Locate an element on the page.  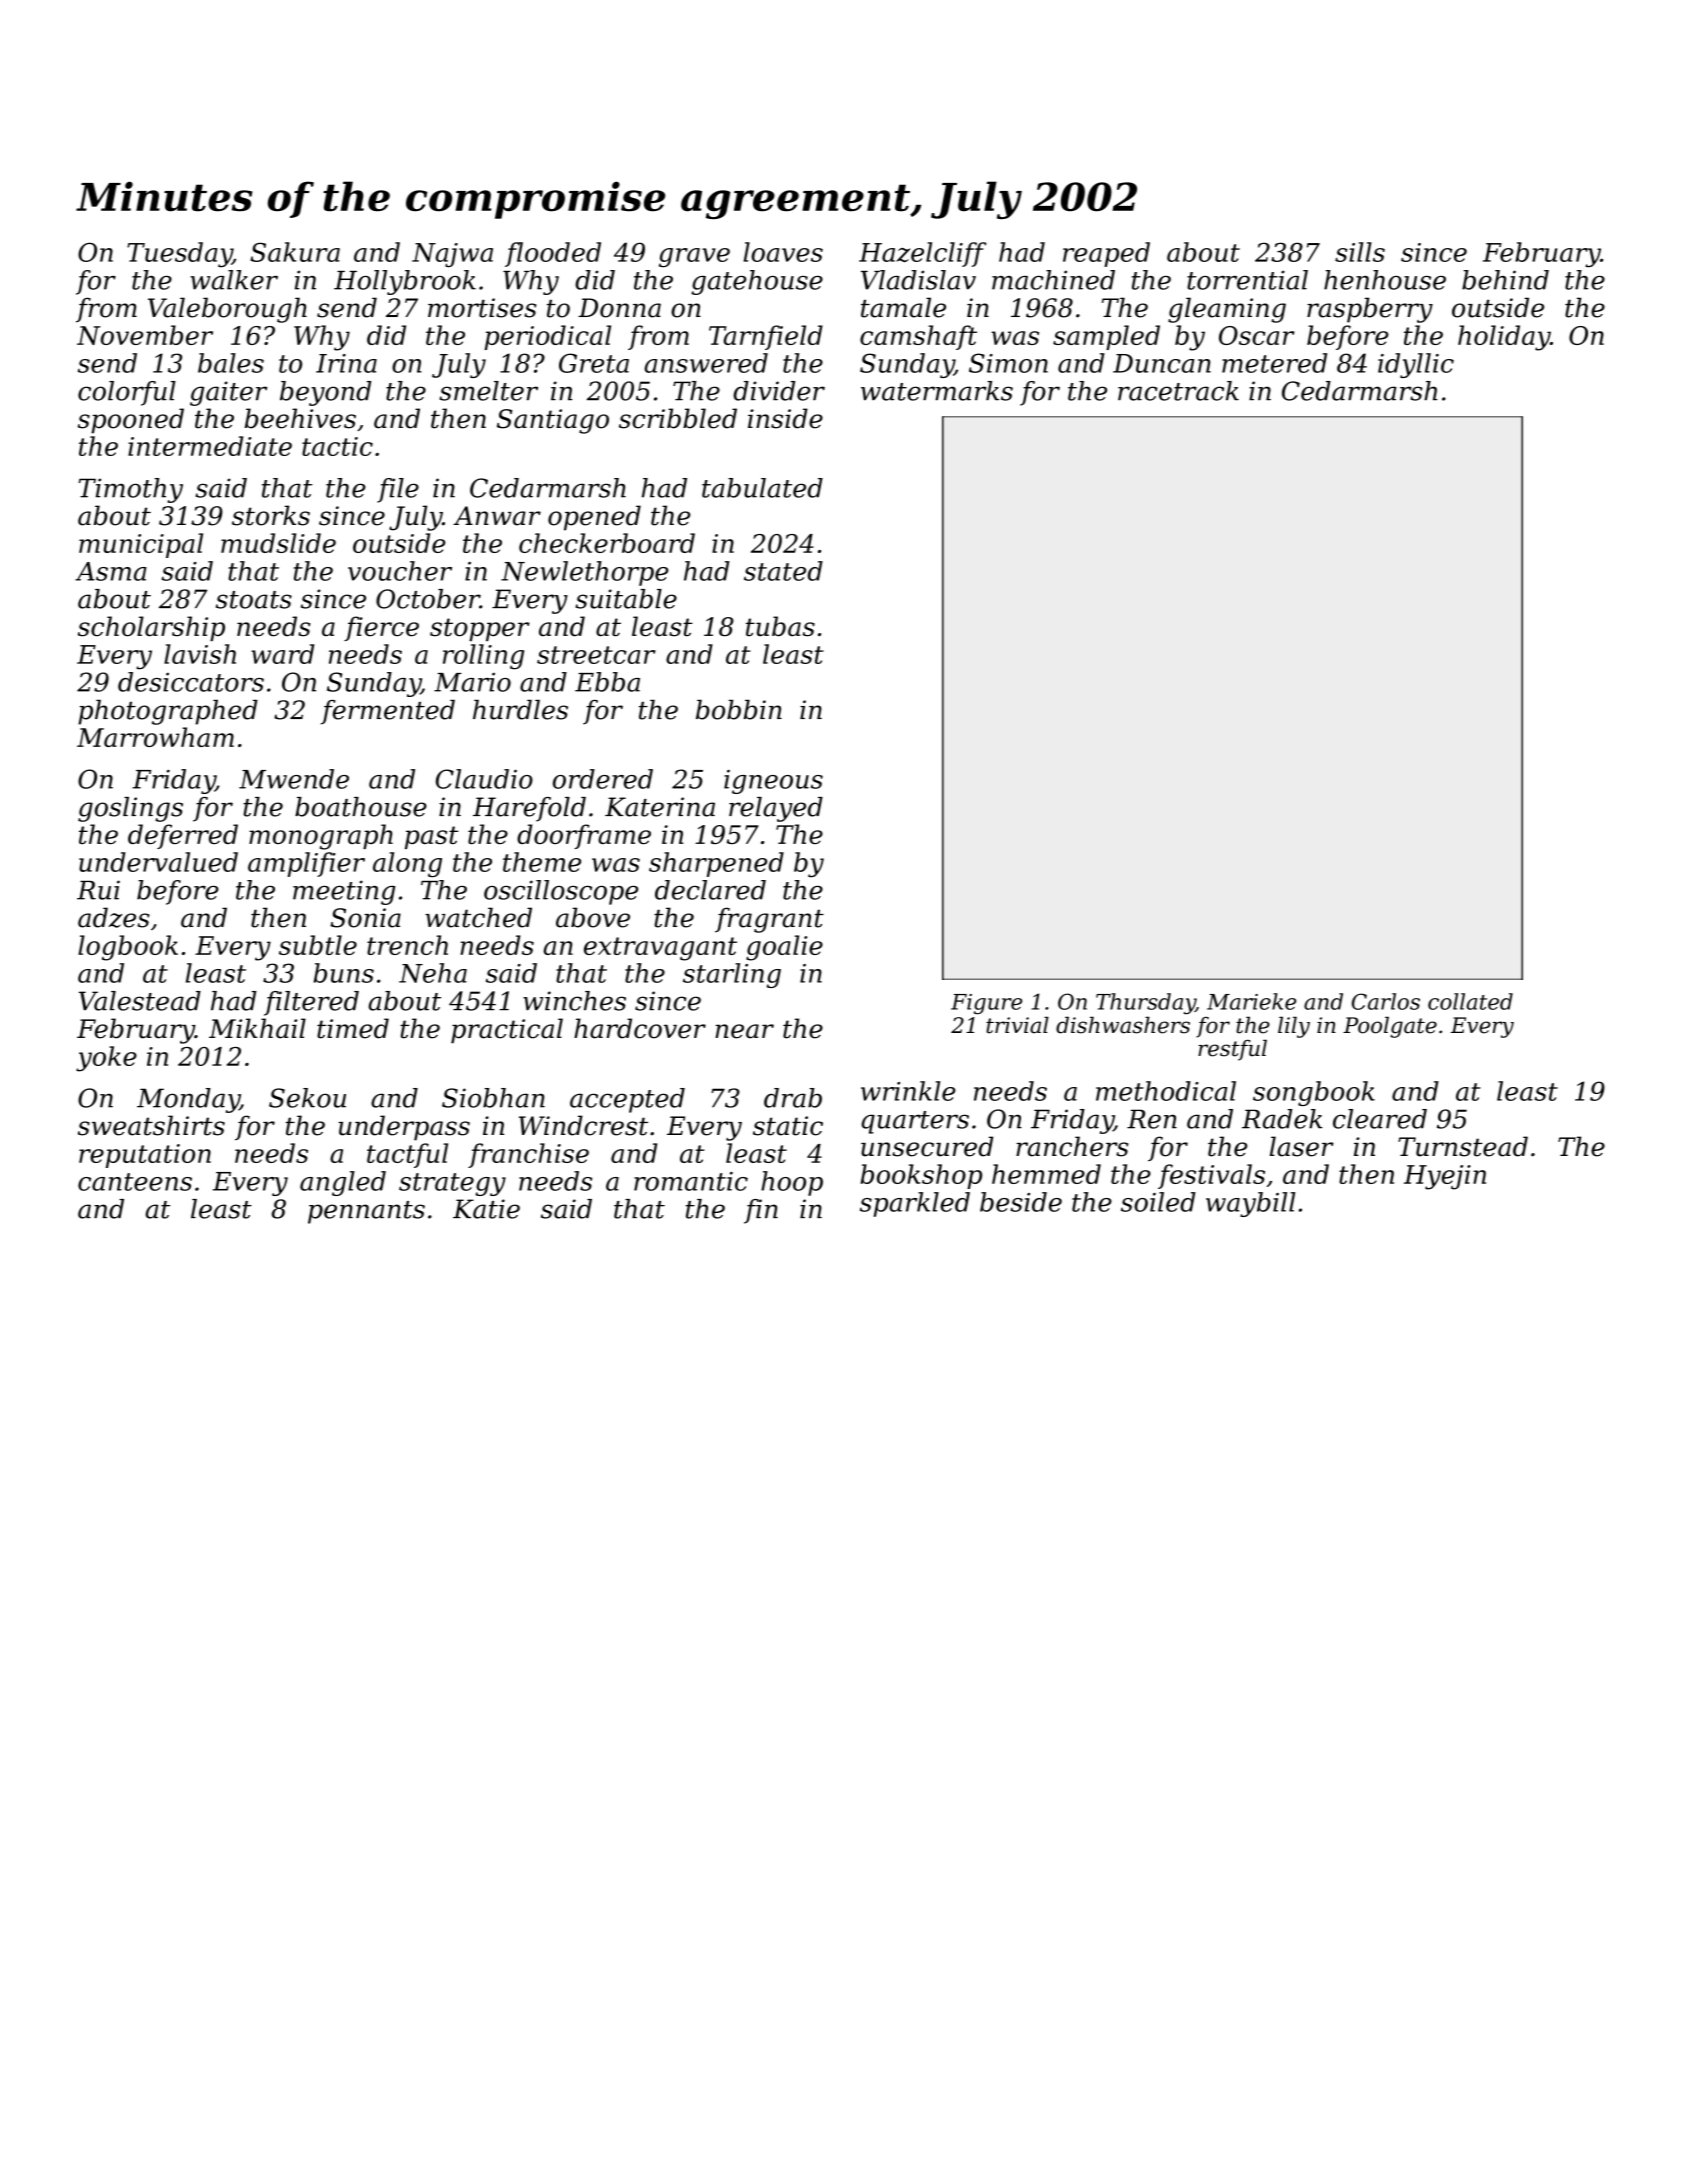
relayed is located at coordinates (776, 809).
